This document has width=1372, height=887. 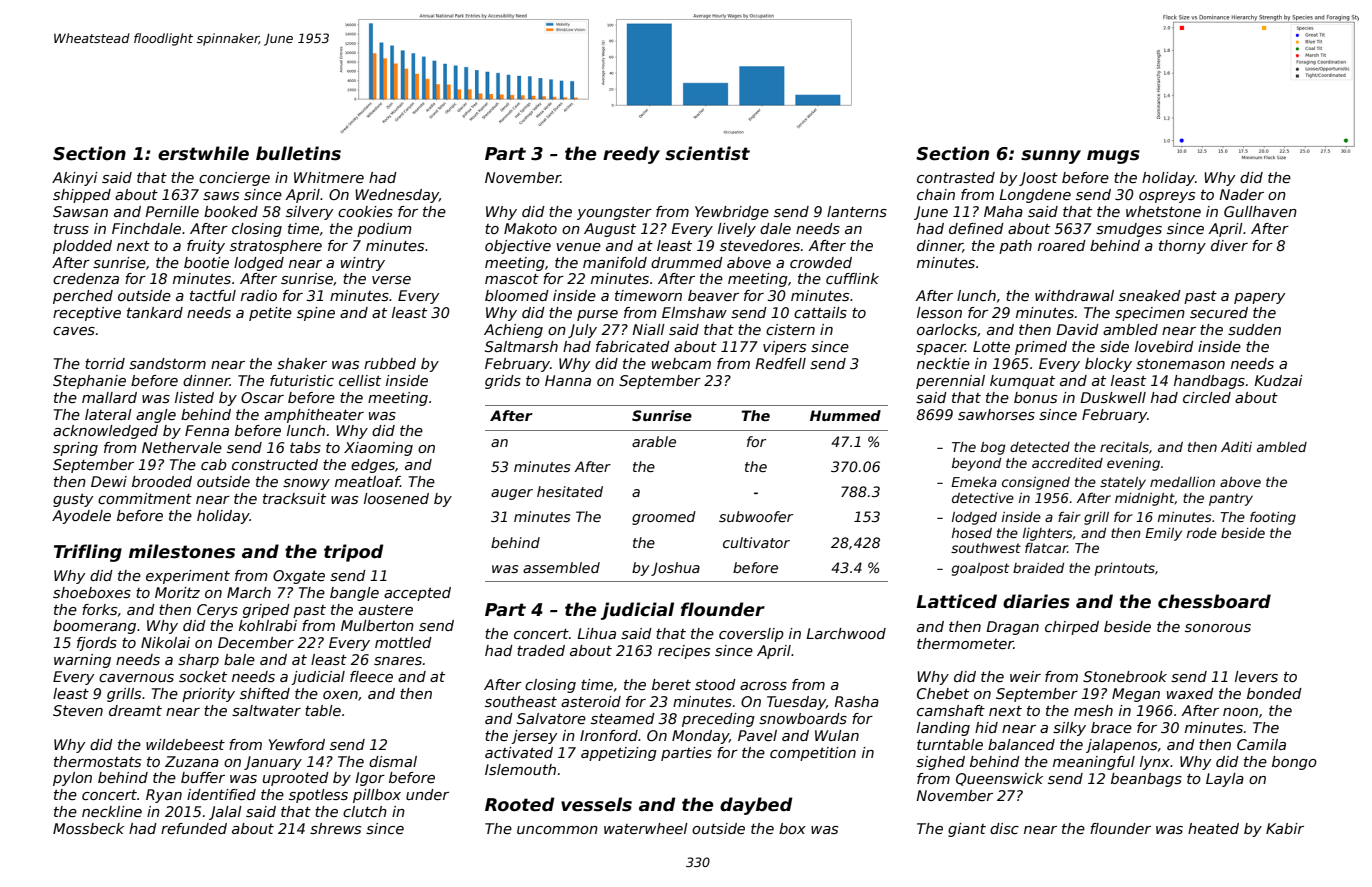 What do you see at coordinates (363, 264) in the document?
I see `wintry` at bounding box center [363, 264].
